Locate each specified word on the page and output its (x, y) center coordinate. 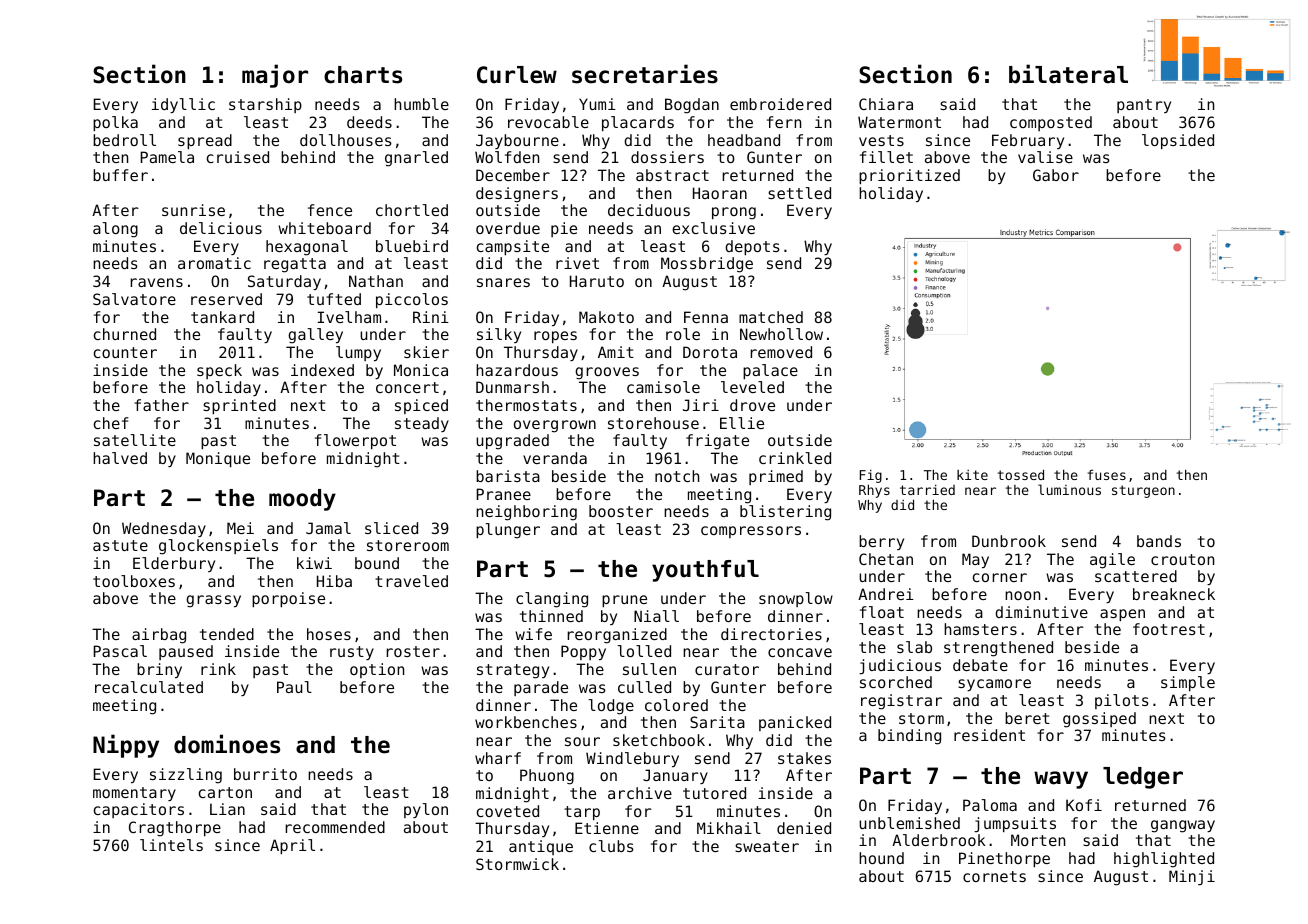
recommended (335, 827)
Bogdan (692, 106)
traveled (411, 581)
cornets (994, 876)
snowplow (796, 599)
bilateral (1068, 74)
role (683, 334)
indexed (322, 370)
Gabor (1056, 175)
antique (541, 847)
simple (1188, 683)
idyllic (183, 105)
